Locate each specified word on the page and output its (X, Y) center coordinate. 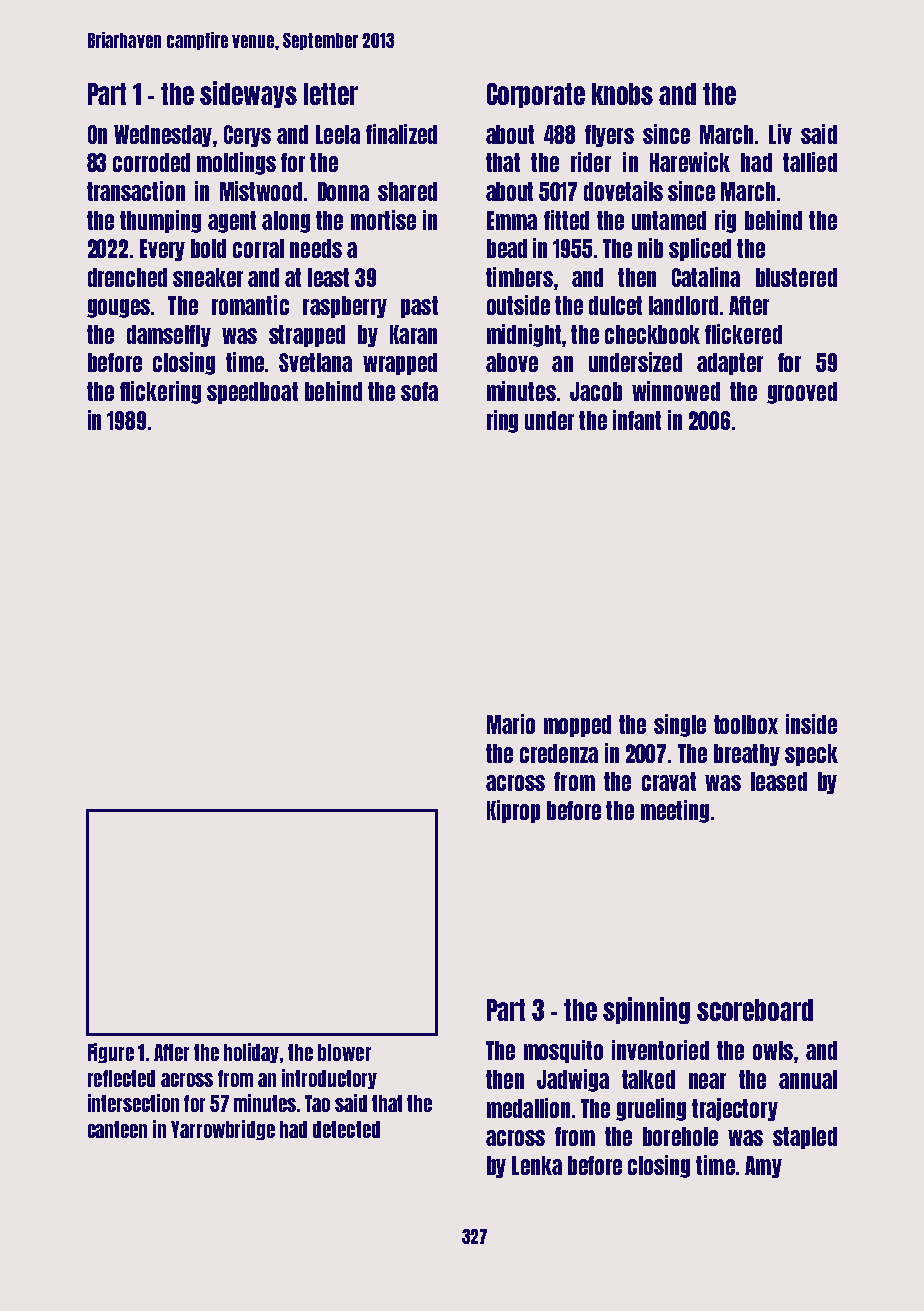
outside (518, 305)
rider (591, 162)
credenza (559, 753)
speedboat (252, 393)
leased (779, 781)
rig (725, 221)
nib (650, 248)
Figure (111, 1053)
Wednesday (163, 136)
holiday (251, 1053)
